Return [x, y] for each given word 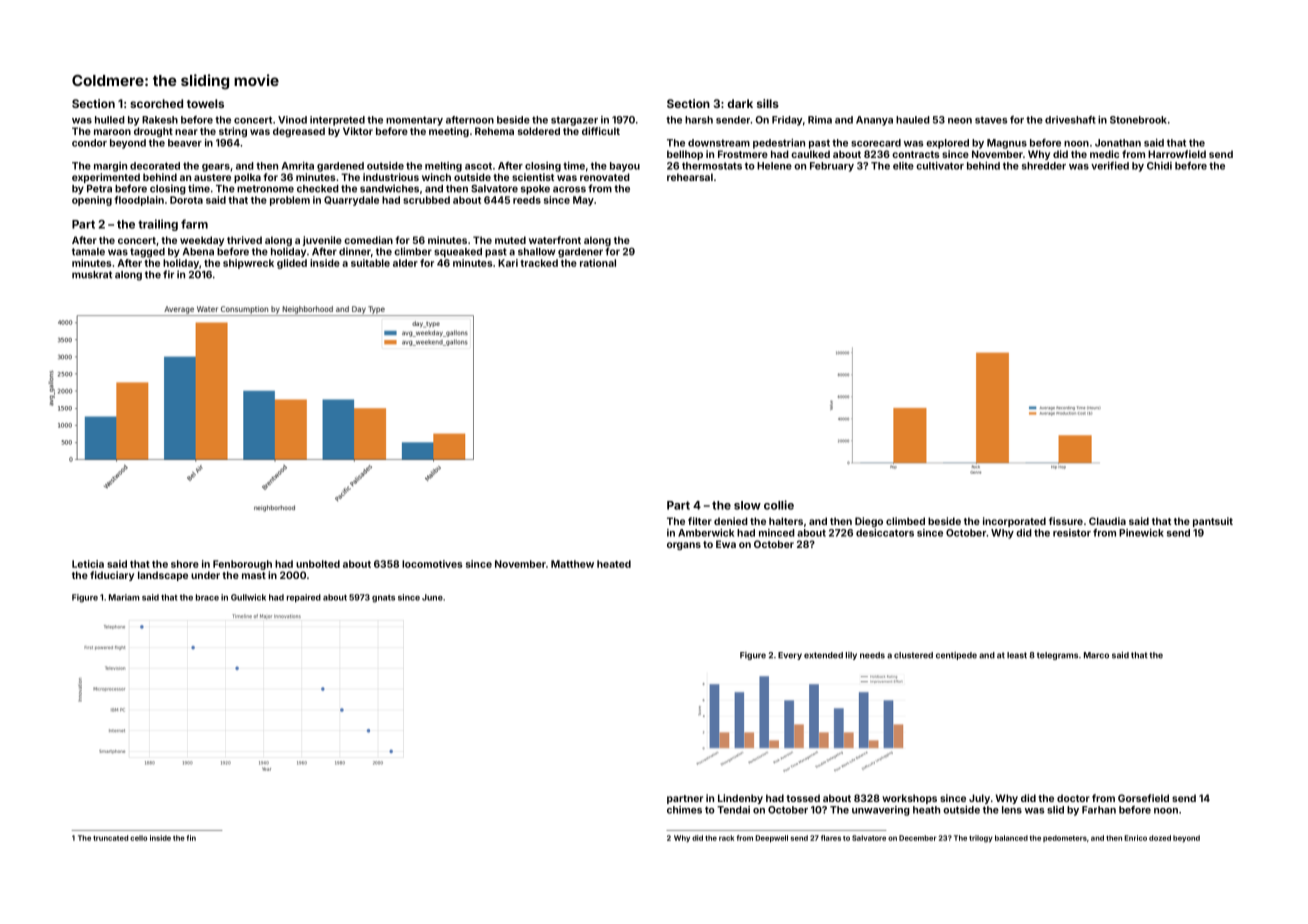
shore [185, 564]
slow [747, 505]
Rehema [494, 131]
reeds [527, 200]
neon [960, 121]
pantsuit [1213, 522]
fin [191, 838]
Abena [198, 252]
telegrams [1057, 656]
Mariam [124, 597]
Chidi [1159, 166]
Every [790, 656]
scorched [156, 103]
